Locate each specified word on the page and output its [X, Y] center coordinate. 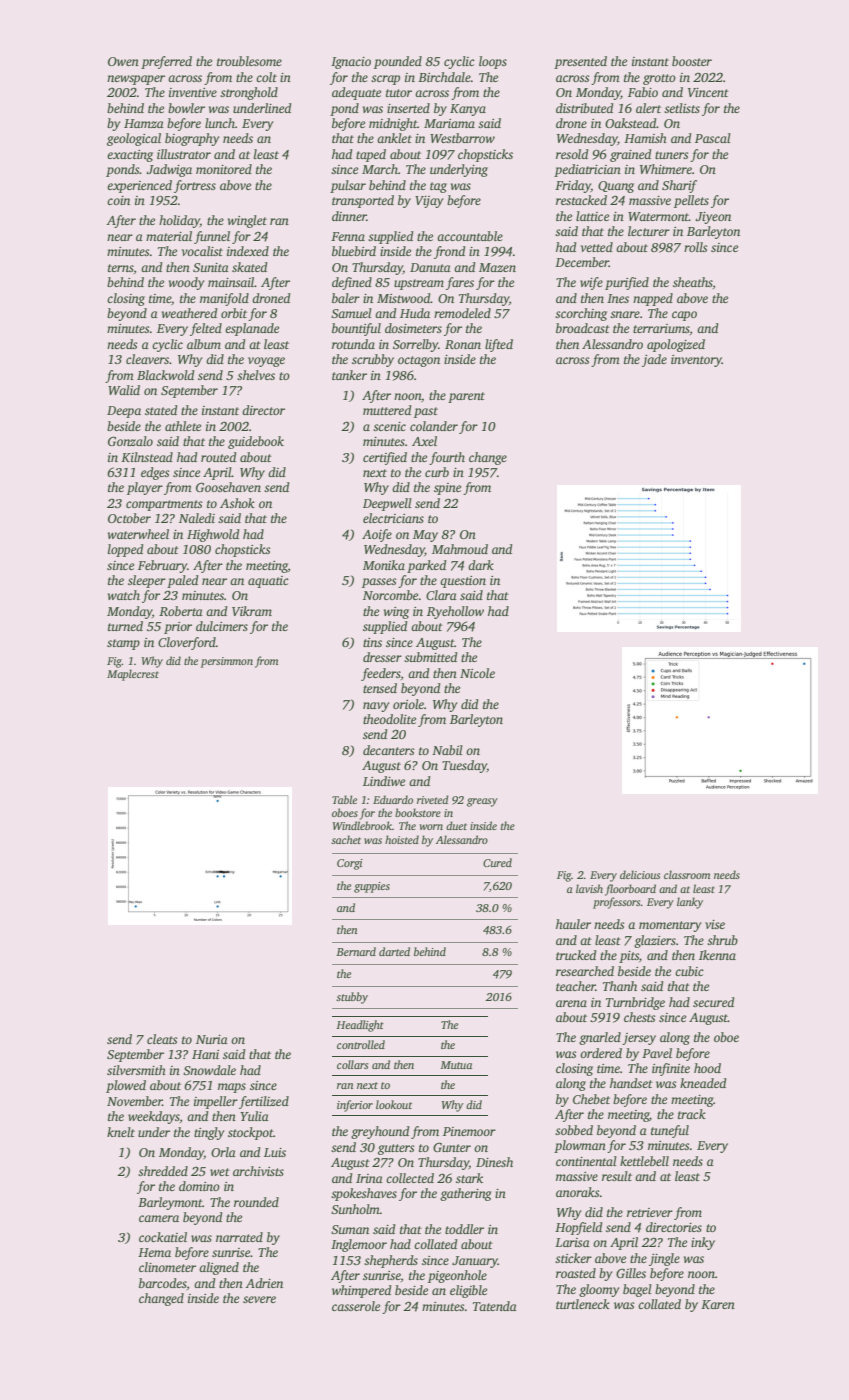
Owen [123, 61]
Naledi [197, 518]
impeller [216, 1102]
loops [493, 62]
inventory [696, 361]
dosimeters [413, 328]
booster [692, 61]
